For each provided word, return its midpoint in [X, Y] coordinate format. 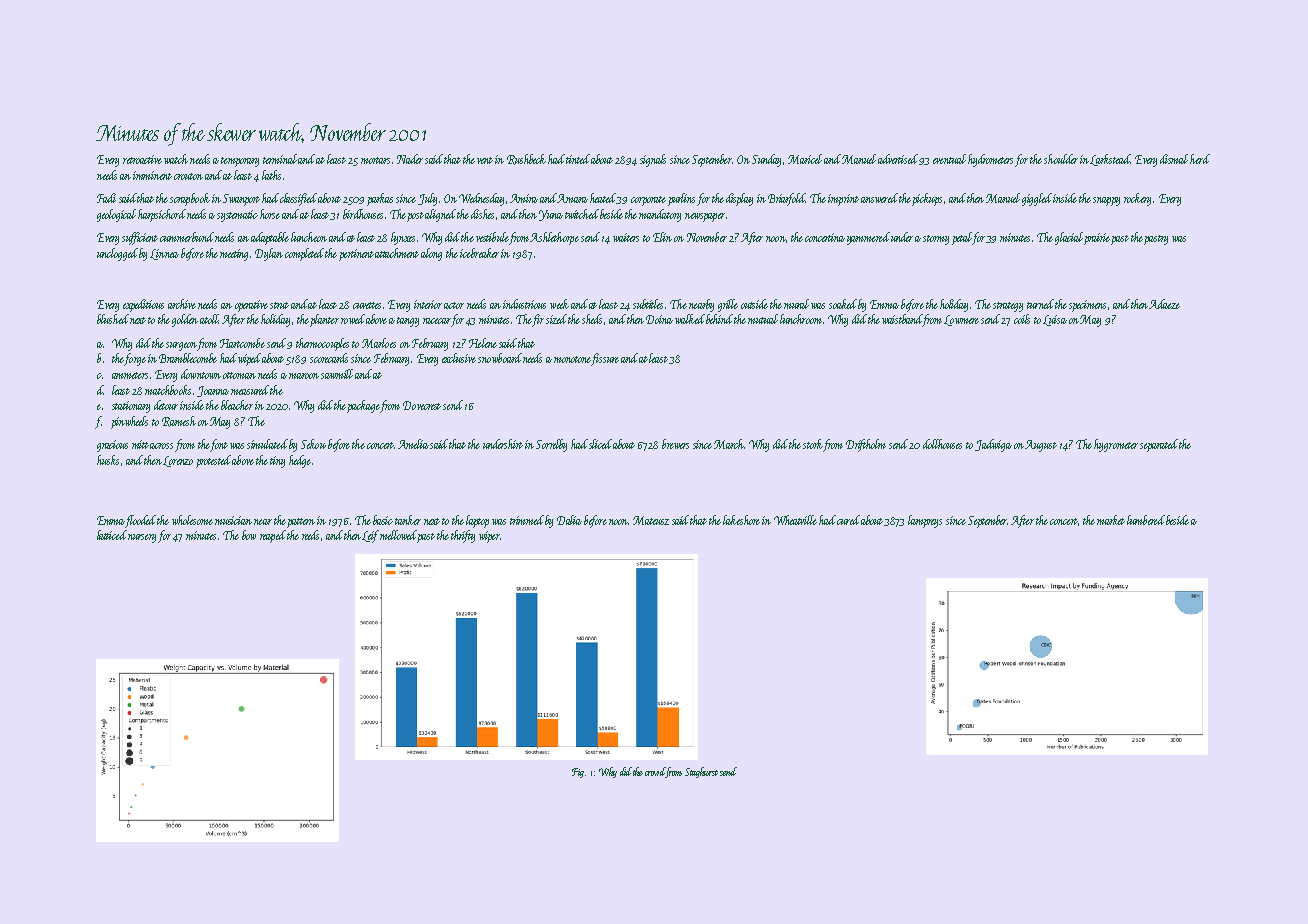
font [219, 445]
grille [728, 305]
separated [1159, 445]
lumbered [1146, 520]
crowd [655, 772]
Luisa [1055, 320]
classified [298, 199]
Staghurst [701, 772]
